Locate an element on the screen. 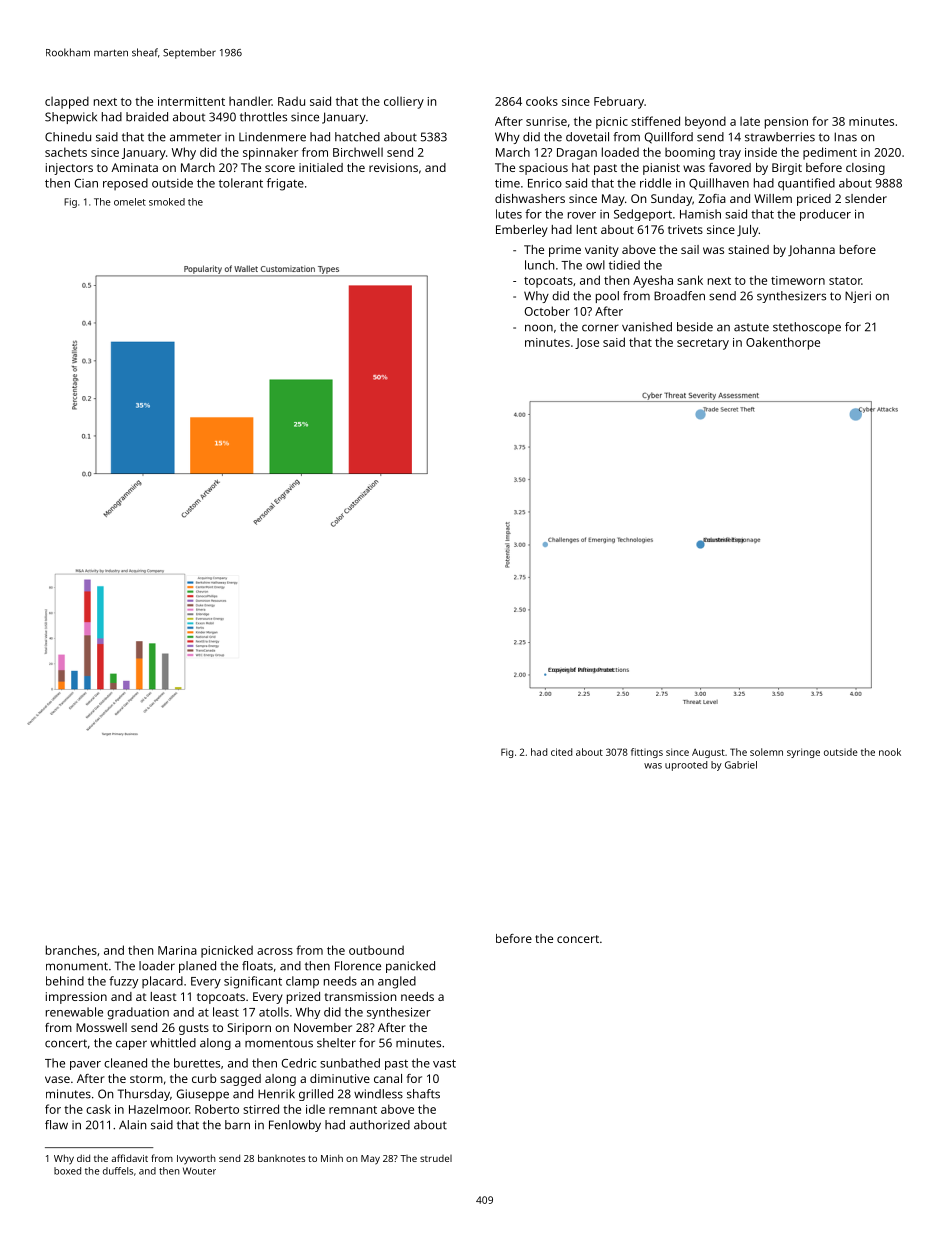  strudel is located at coordinates (436, 1158).
